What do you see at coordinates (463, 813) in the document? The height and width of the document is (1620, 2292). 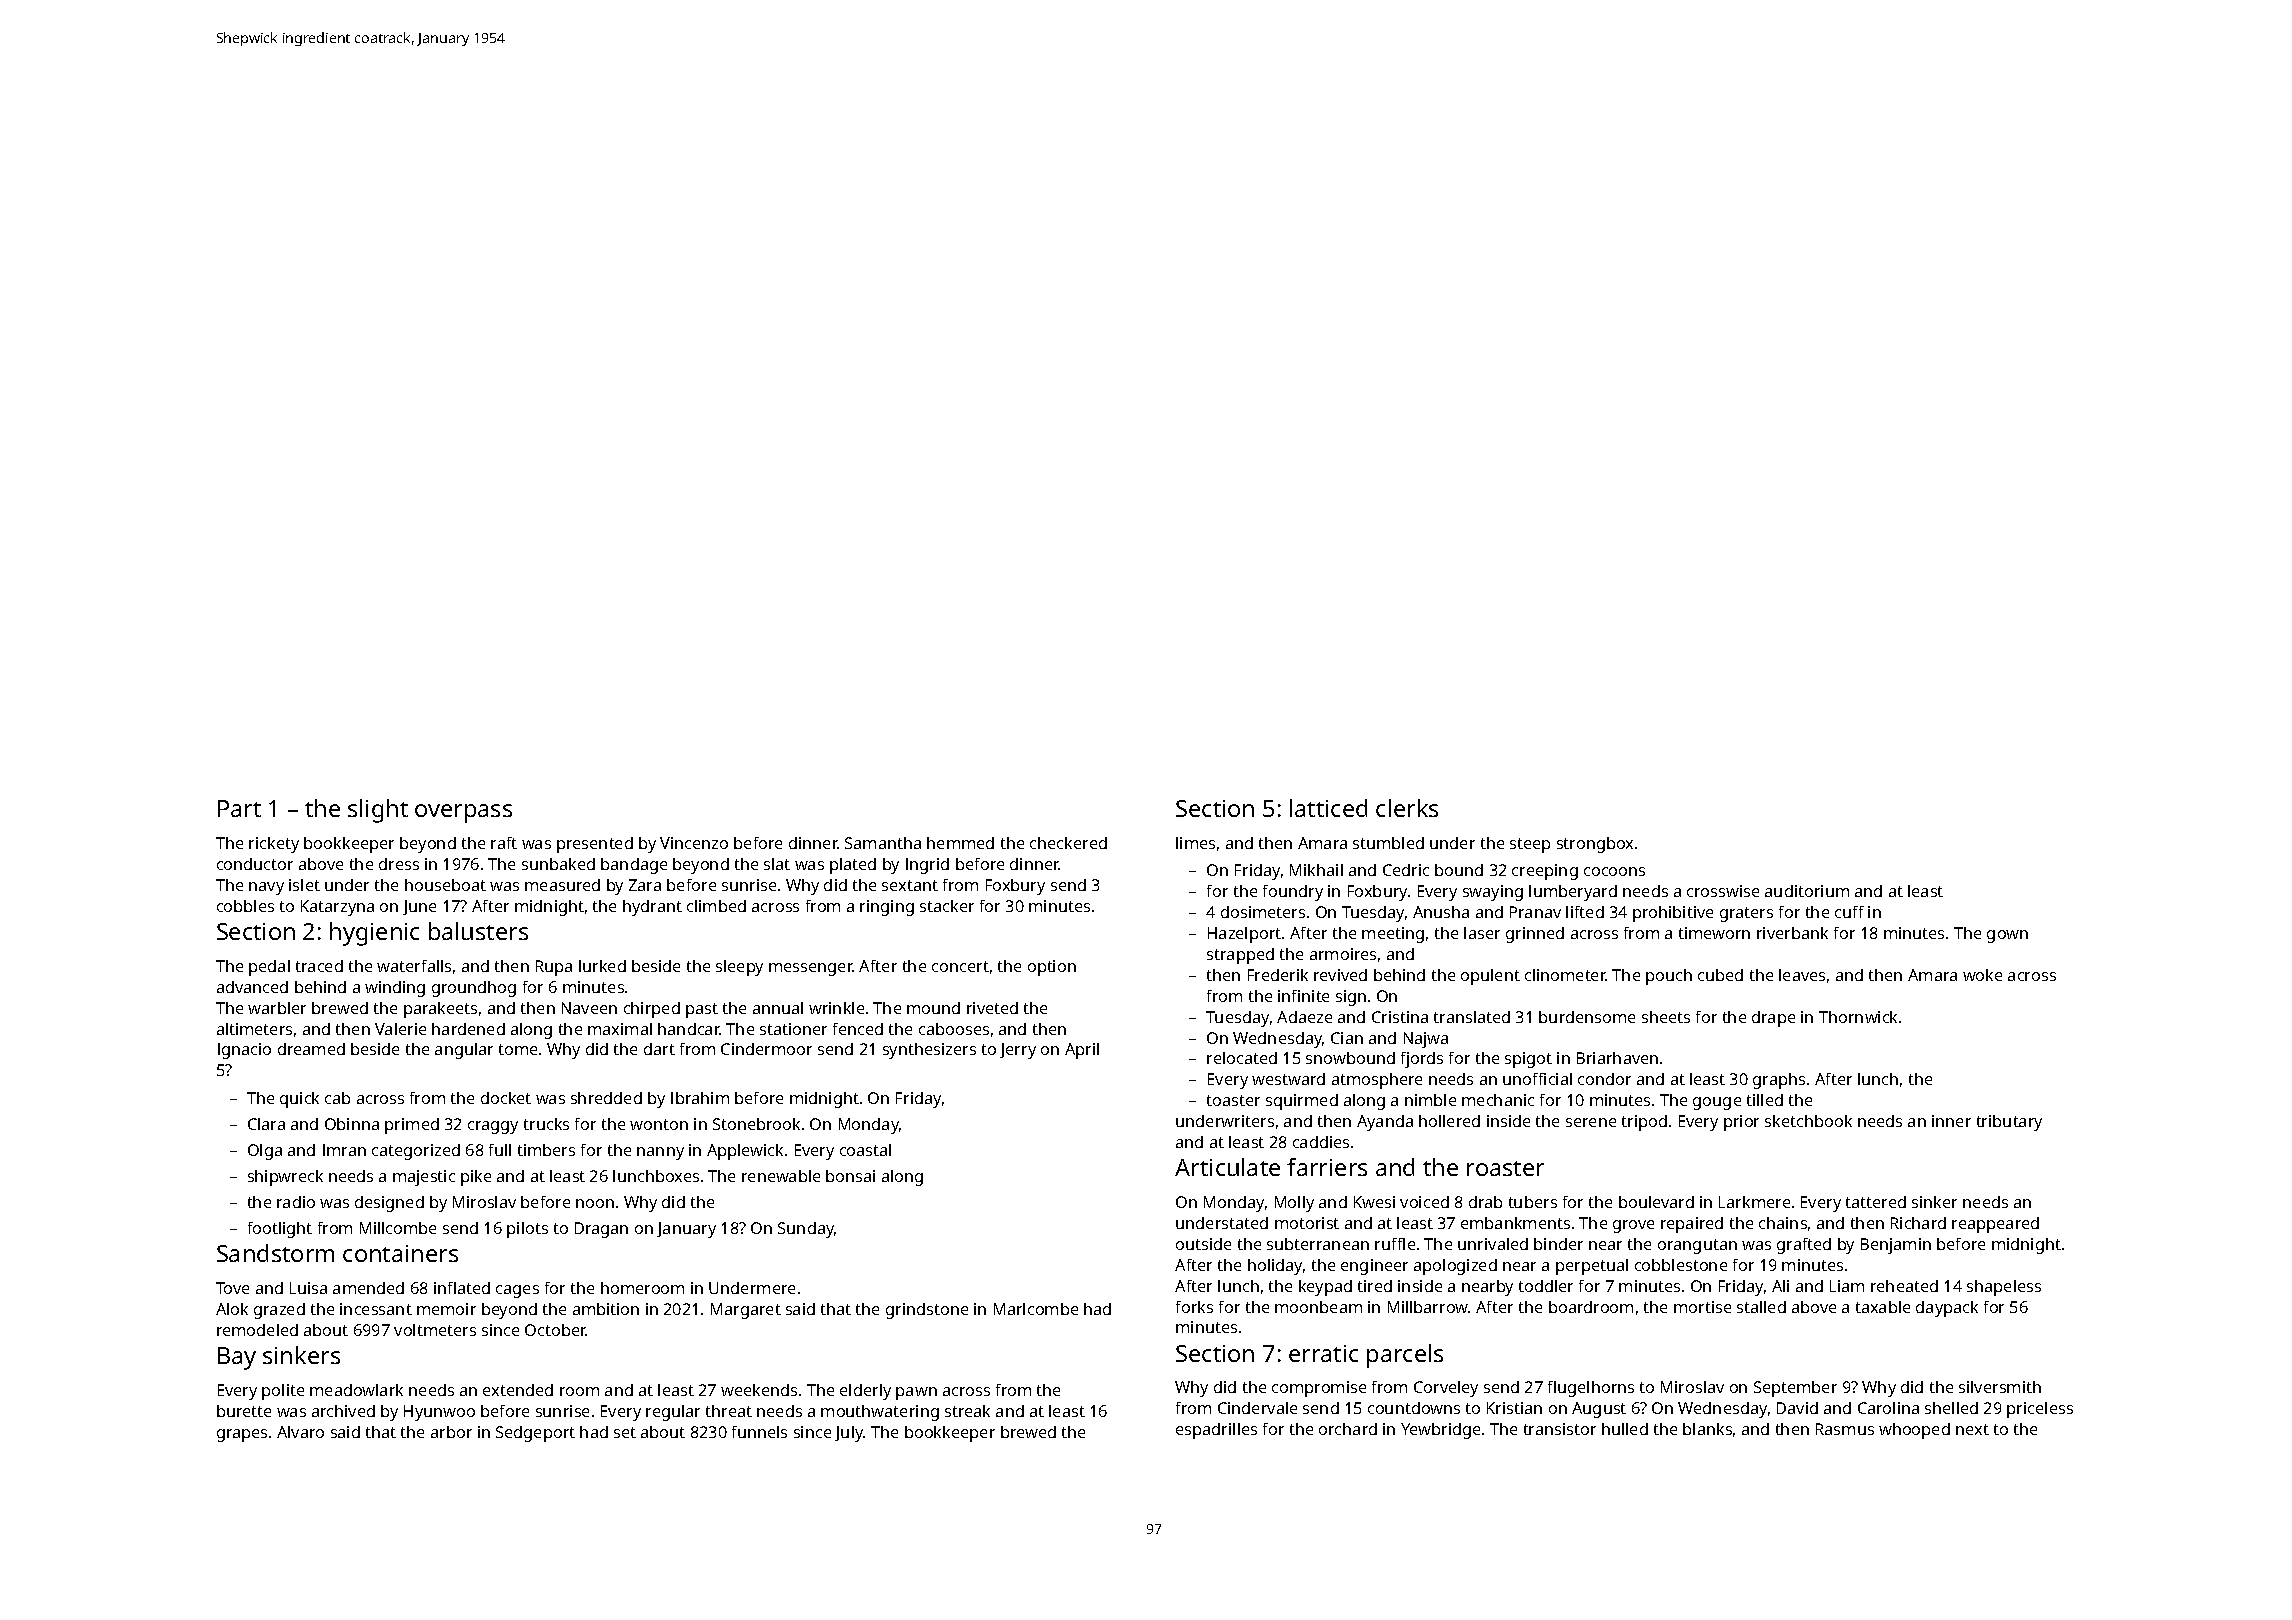 I see `overpass` at bounding box center [463, 813].
